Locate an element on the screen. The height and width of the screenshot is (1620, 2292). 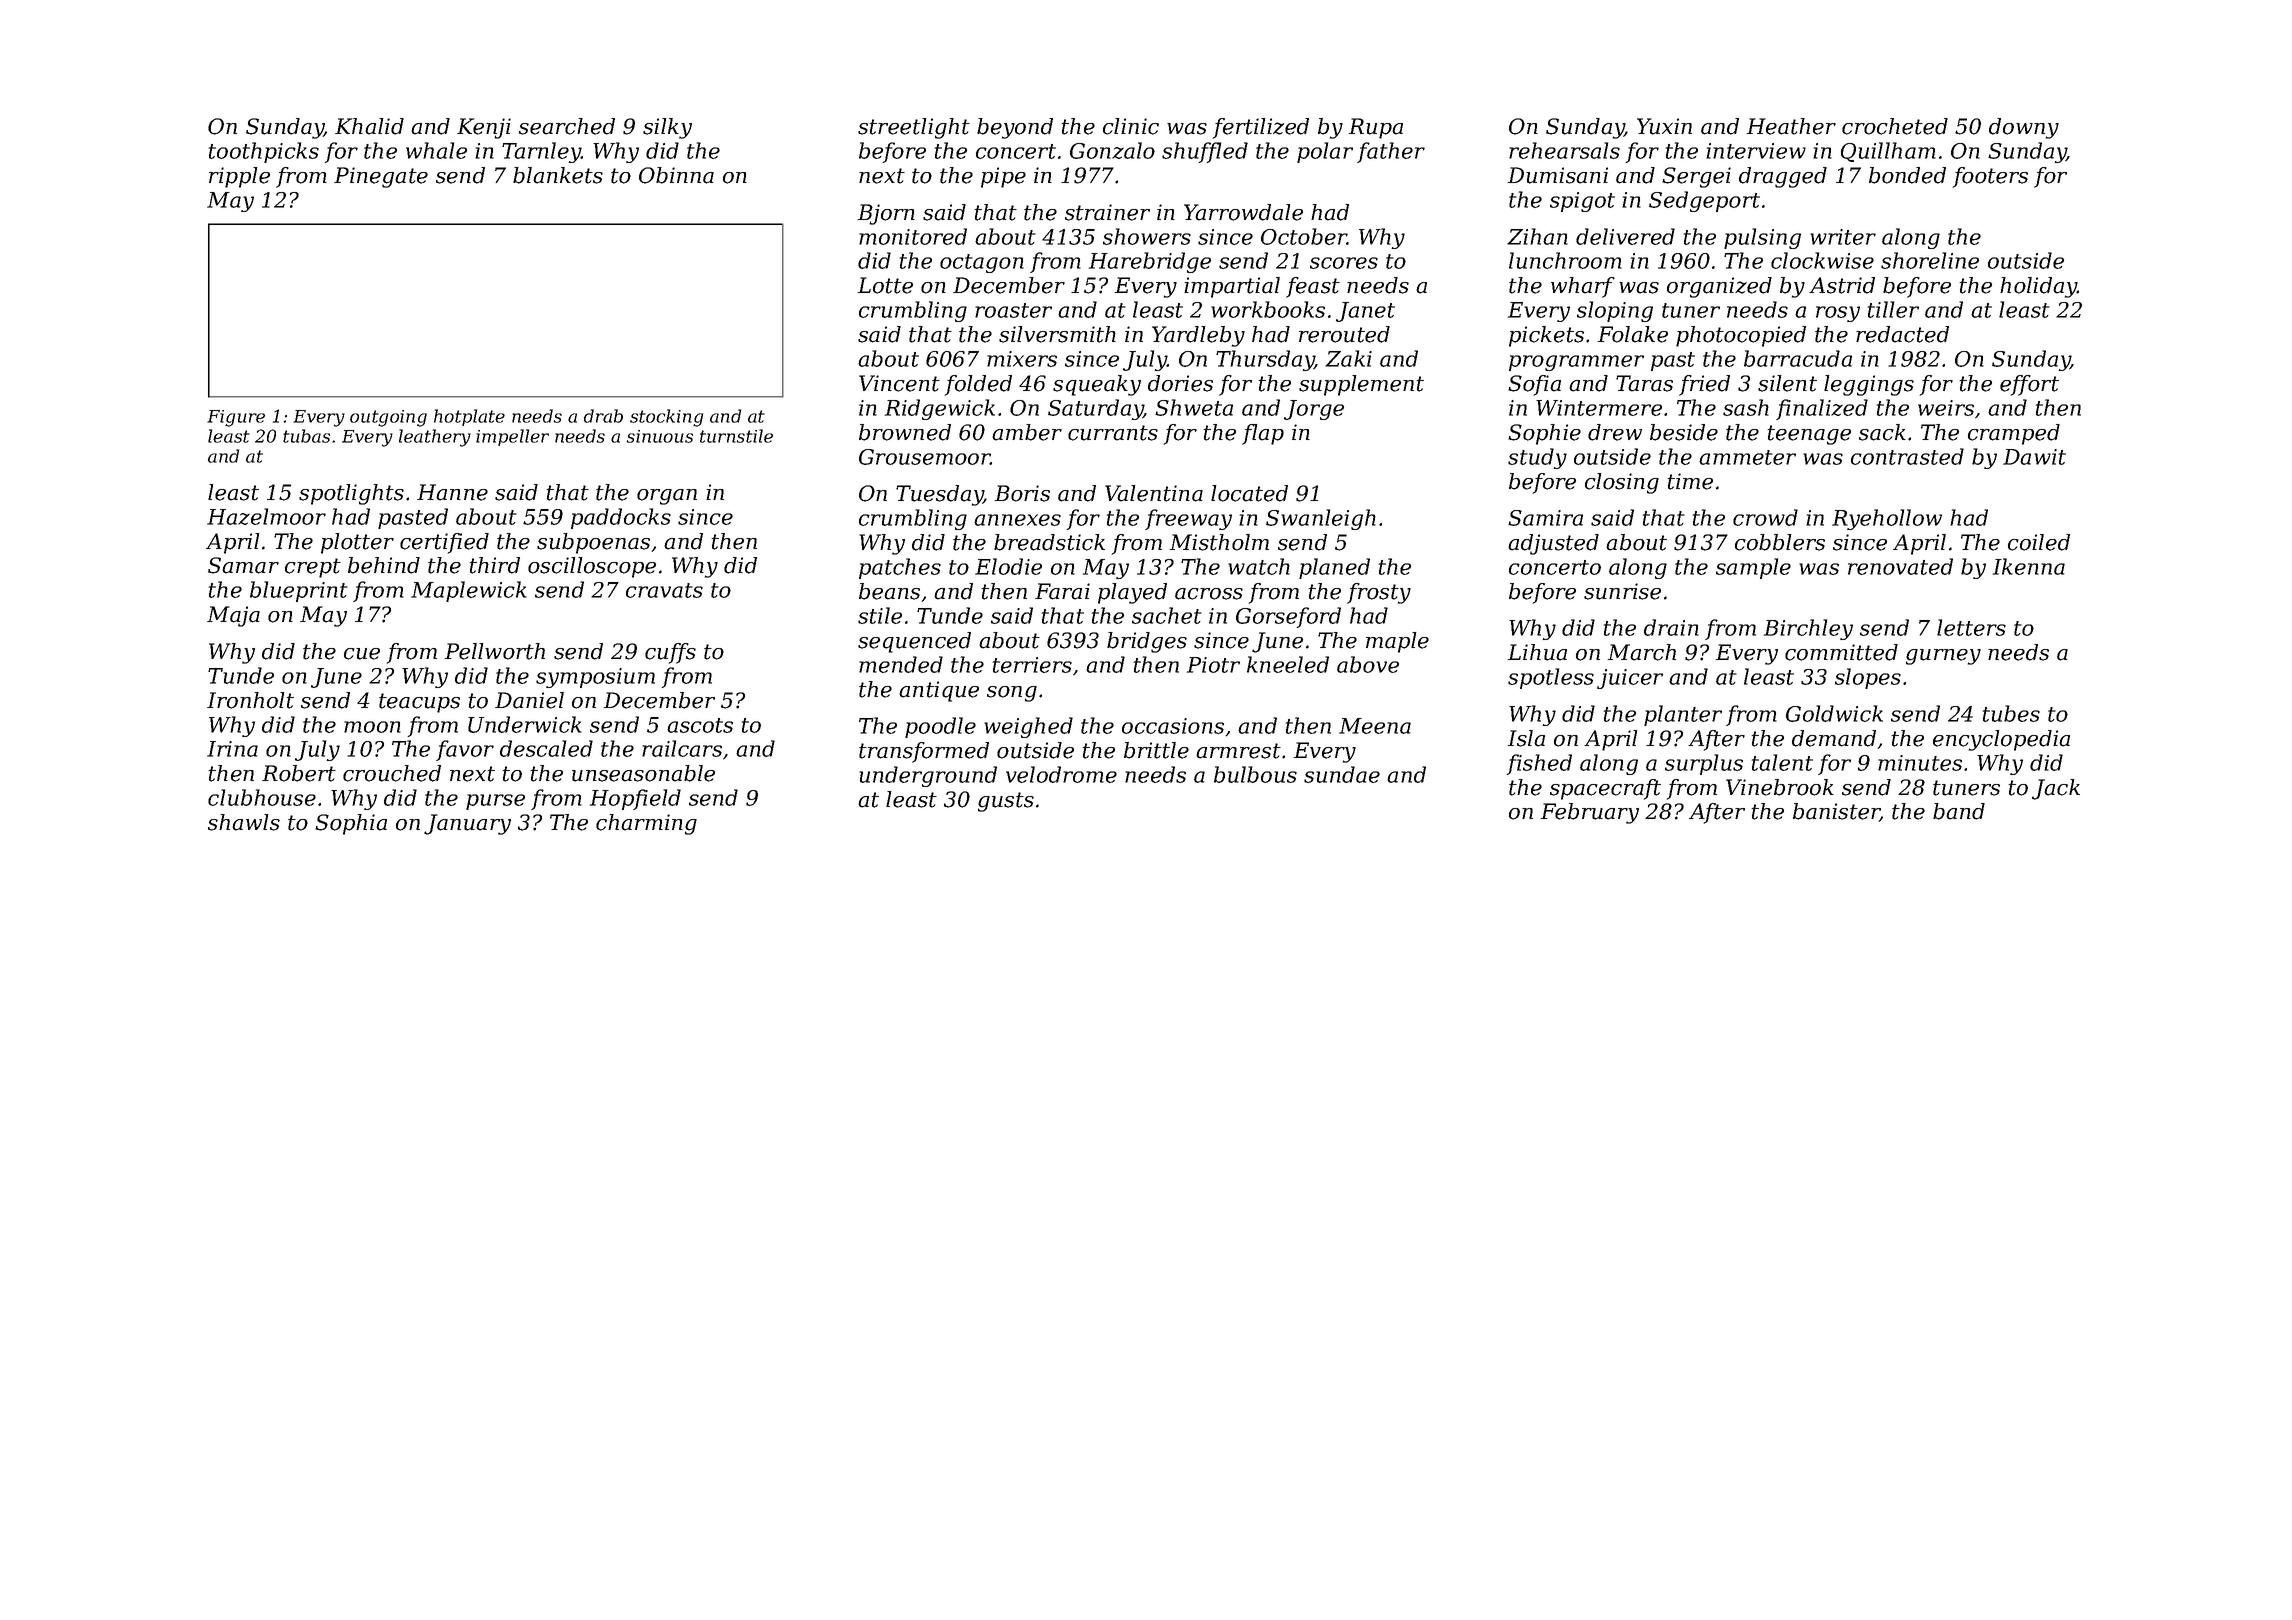
study is located at coordinates (1537, 458).
